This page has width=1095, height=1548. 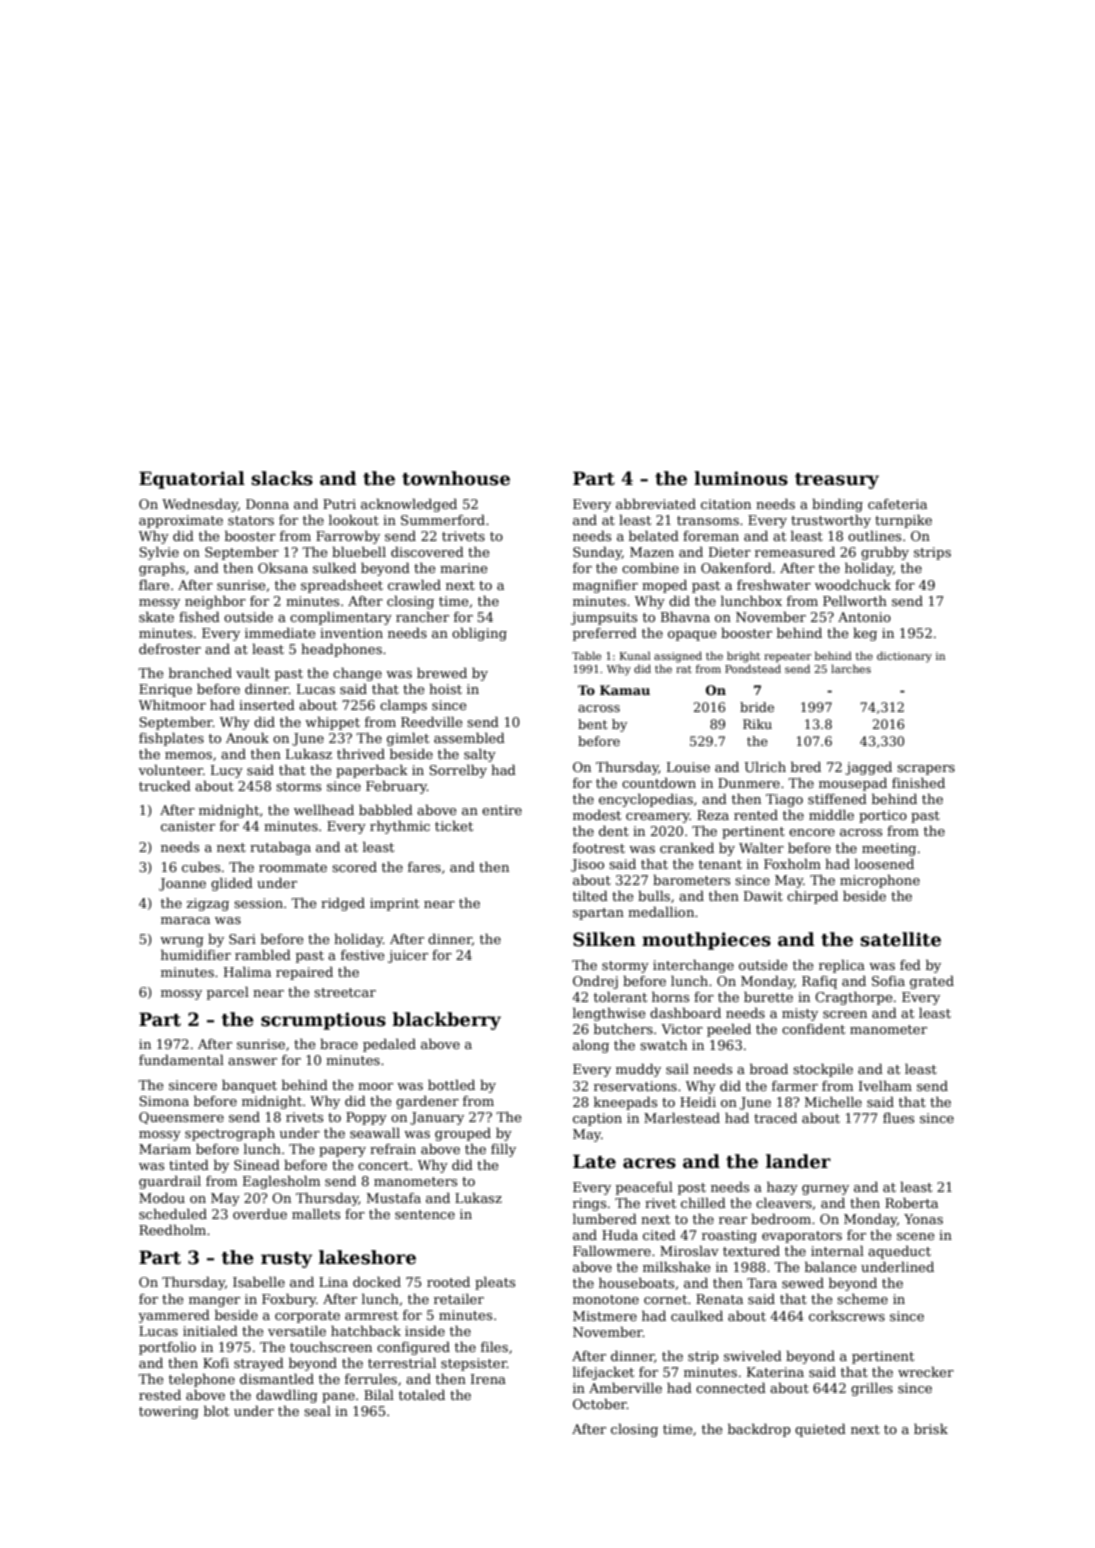 I want to click on abbreviated, so click(x=656, y=504).
